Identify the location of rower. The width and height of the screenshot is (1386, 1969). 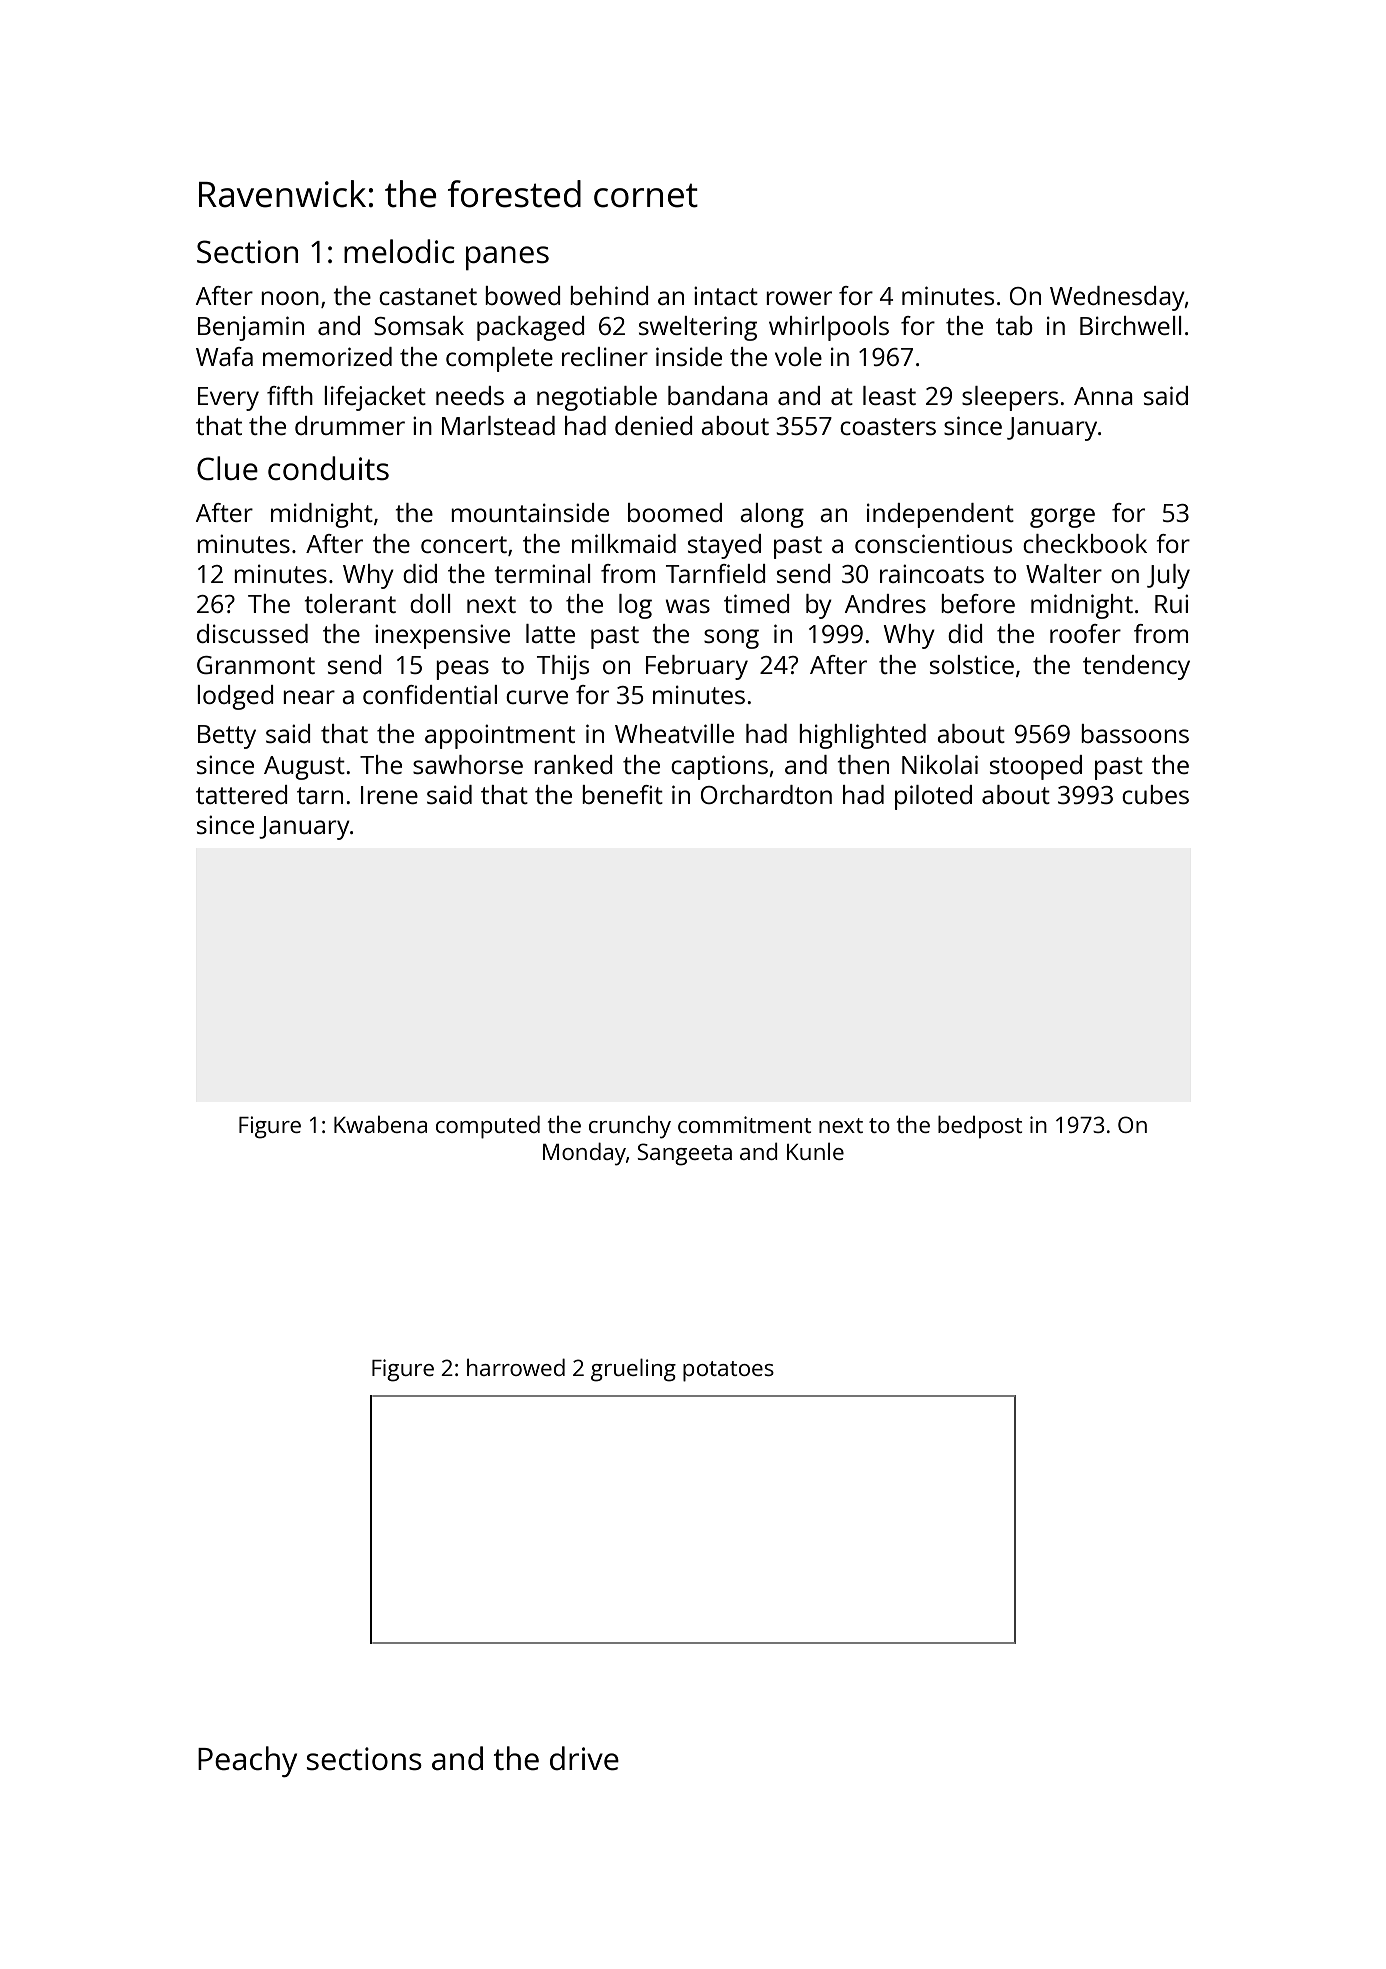
(799, 298).
